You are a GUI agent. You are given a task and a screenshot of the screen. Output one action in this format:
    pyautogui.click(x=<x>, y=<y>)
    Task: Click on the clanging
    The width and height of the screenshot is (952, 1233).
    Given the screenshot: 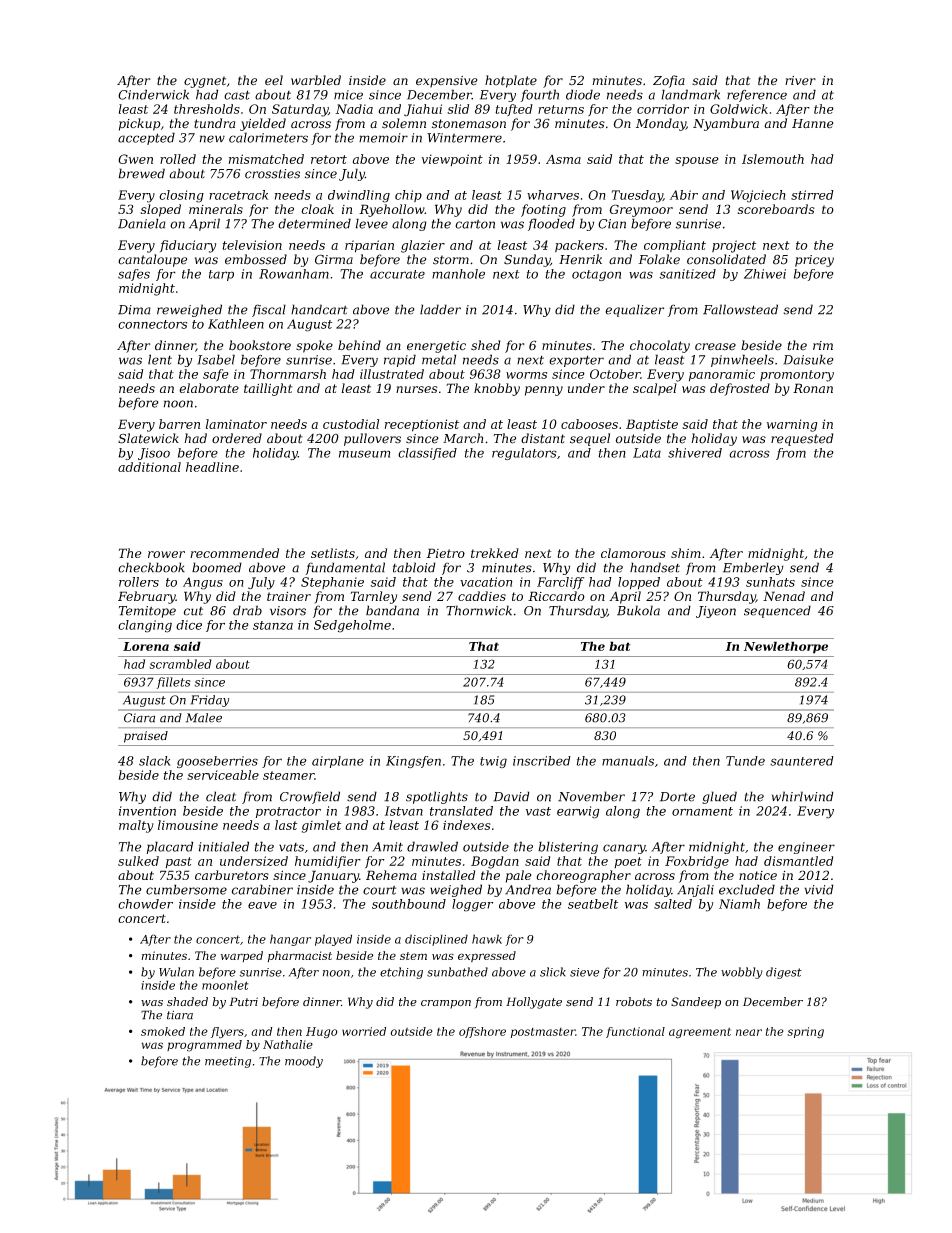 What is the action you would take?
    pyautogui.click(x=145, y=626)
